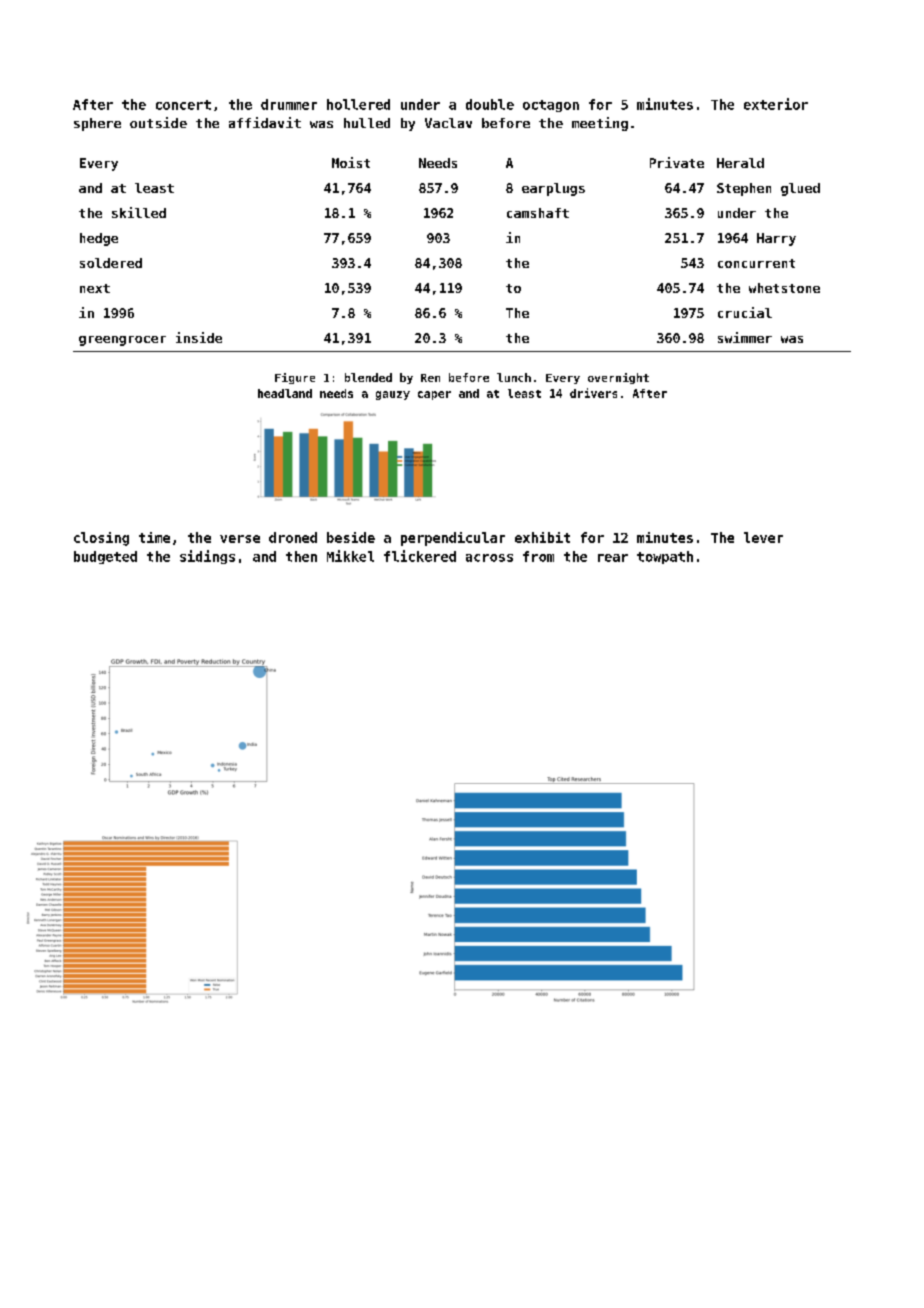 The height and width of the screenshot is (1308, 924). Describe the element at coordinates (618, 378) in the screenshot. I see `overnight` at that location.
